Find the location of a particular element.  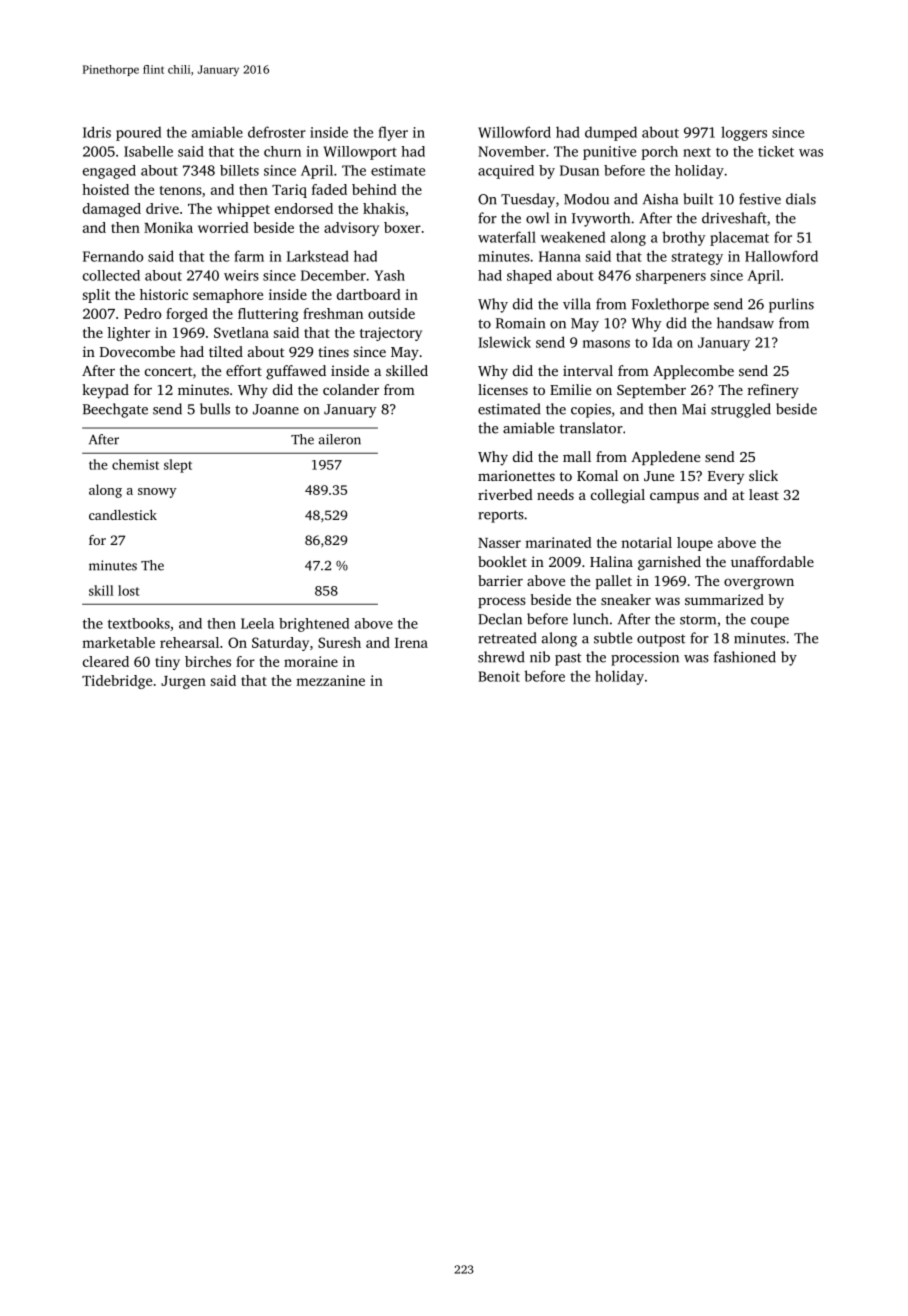

sharpeners is located at coordinates (671, 277).
